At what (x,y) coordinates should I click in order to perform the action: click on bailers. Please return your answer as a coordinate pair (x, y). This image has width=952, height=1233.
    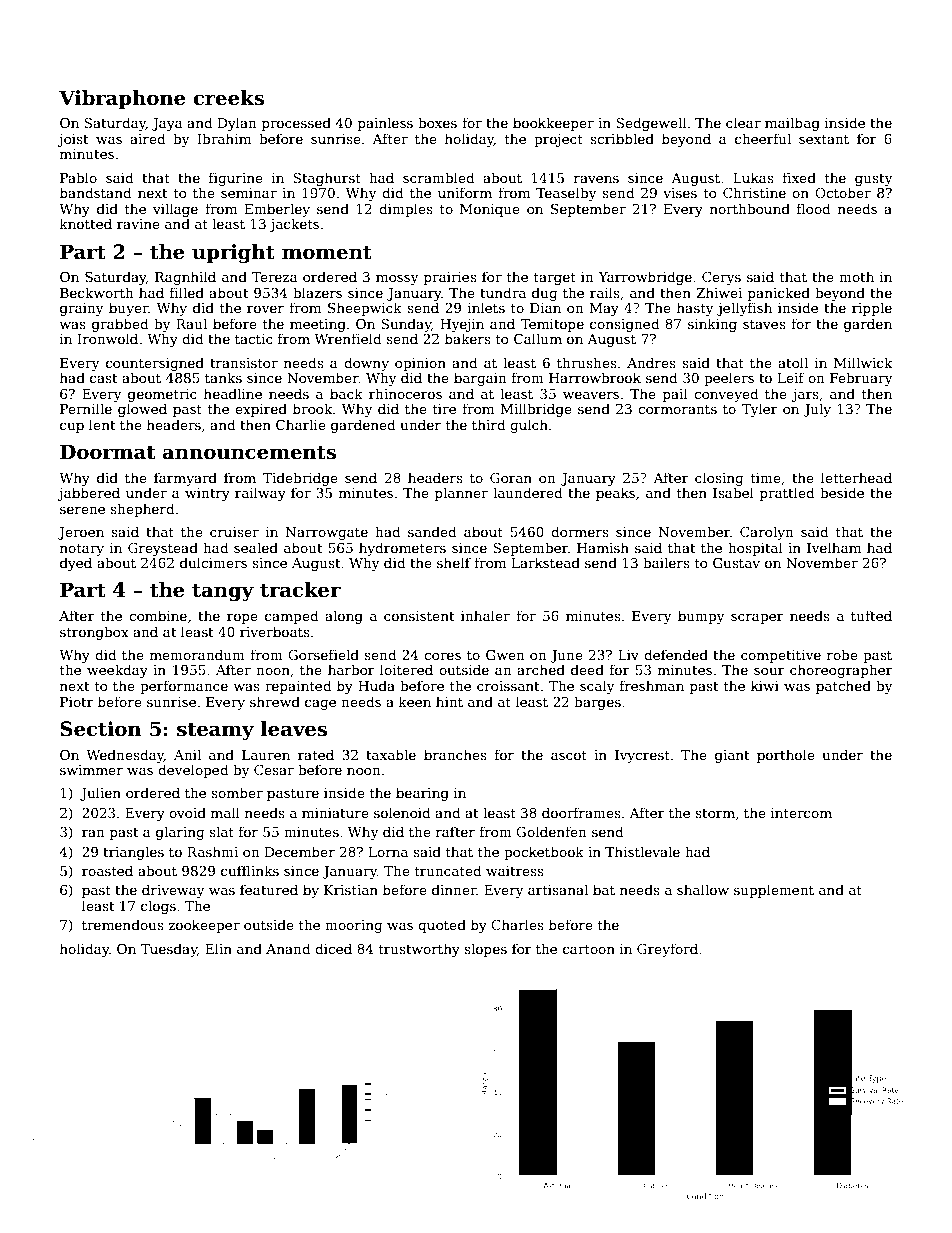
    Looking at the image, I should click on (666, 562).
